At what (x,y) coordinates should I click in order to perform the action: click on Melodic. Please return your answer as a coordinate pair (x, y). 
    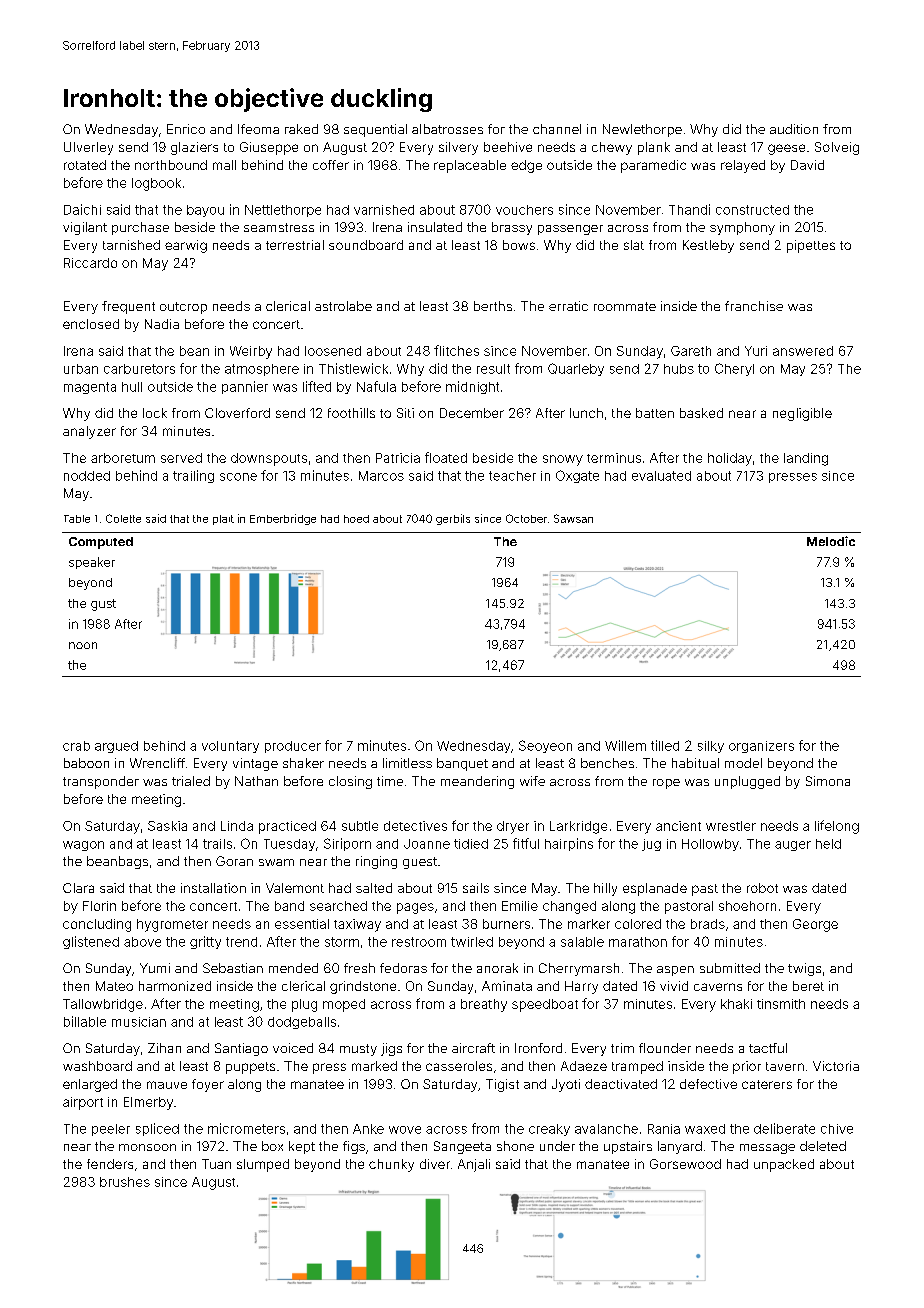
    Looking at the image, I should click on (831, 541).
